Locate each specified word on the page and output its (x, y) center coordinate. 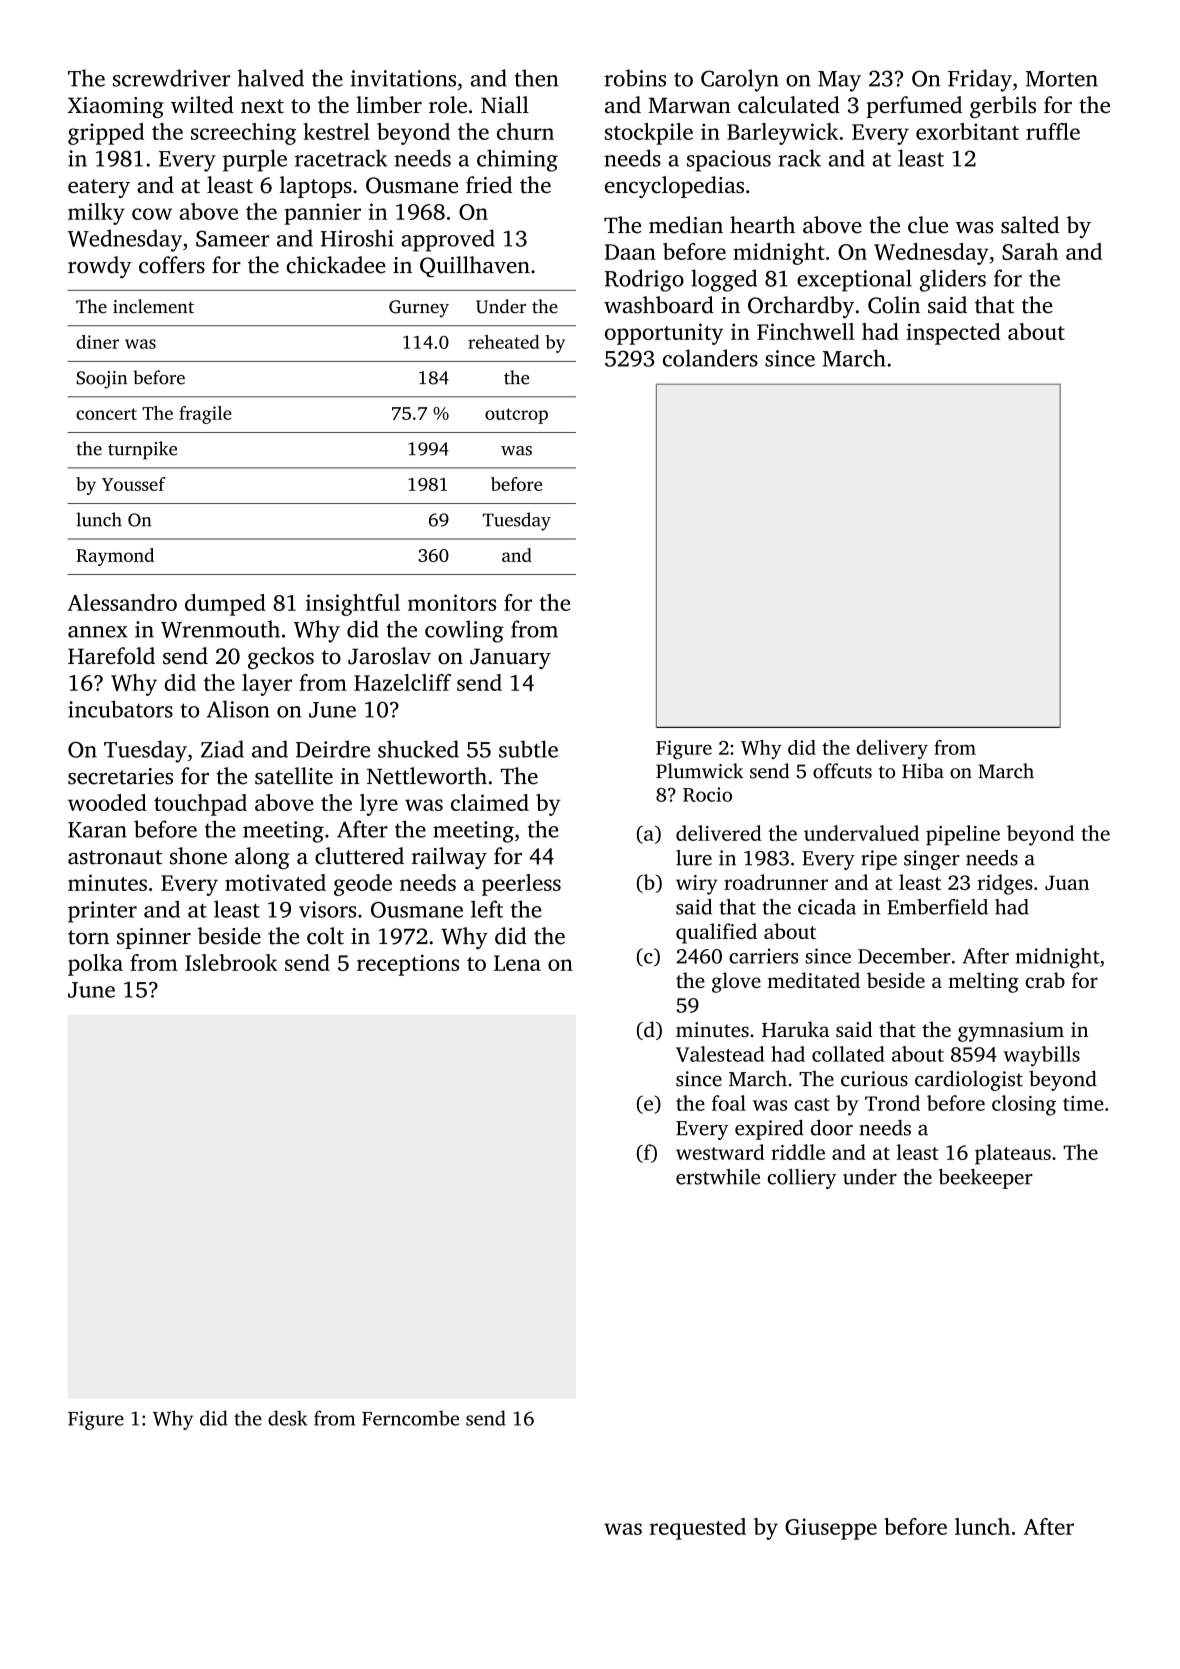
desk (287, 1418)
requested (698, 1529)
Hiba (923, 771)
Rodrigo (644, 280)
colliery (801, 1179)
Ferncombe (410, 1418)
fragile (205, 415)
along (262, 858)
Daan (630, 252)
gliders (953, 280)
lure (694, 858)
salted (1030, 225)
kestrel (336, 131)
